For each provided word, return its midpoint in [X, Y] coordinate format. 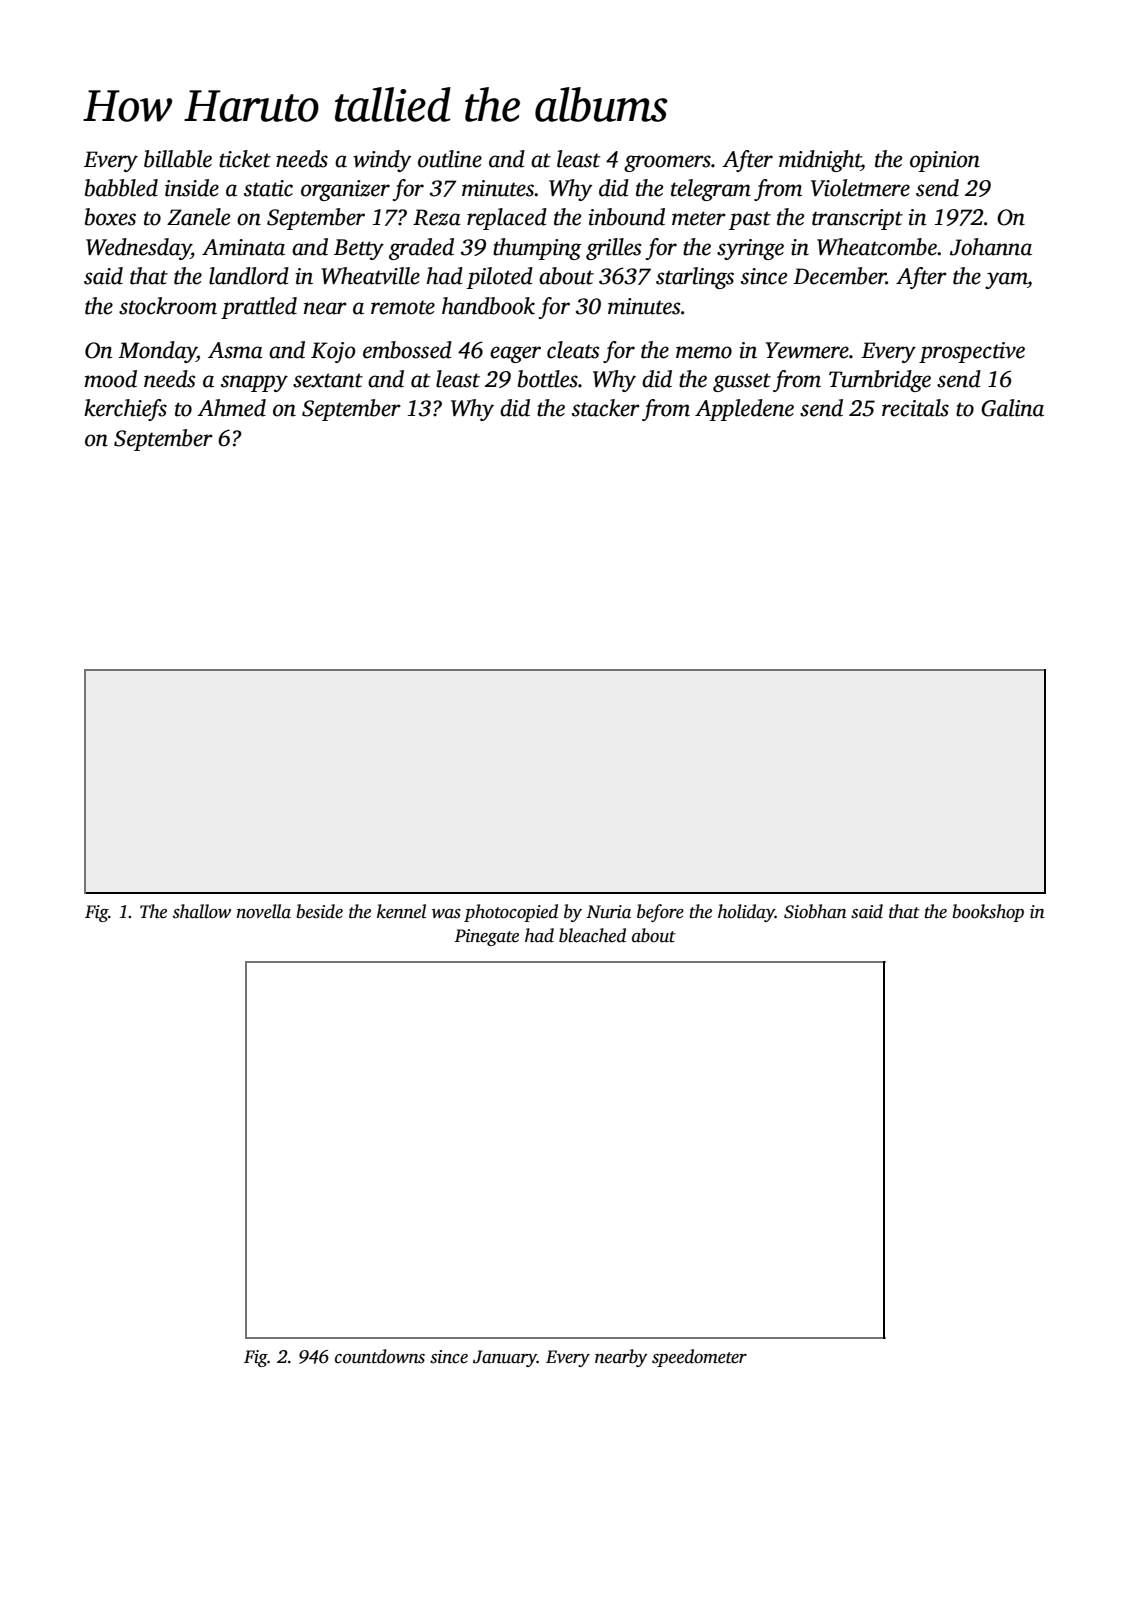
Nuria [608, 912]
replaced [507, 219]
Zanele [198, 217]
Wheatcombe [877, 247]
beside [319, 911]
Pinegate [486, 937]
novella [264, 911]
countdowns [380, 1356]
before [660, 913]
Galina [1012, 408]
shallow [202, 911]
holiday [746, 913]
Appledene [744, 410]
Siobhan [815, 911]
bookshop [988, 913]
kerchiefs [125, 410]
